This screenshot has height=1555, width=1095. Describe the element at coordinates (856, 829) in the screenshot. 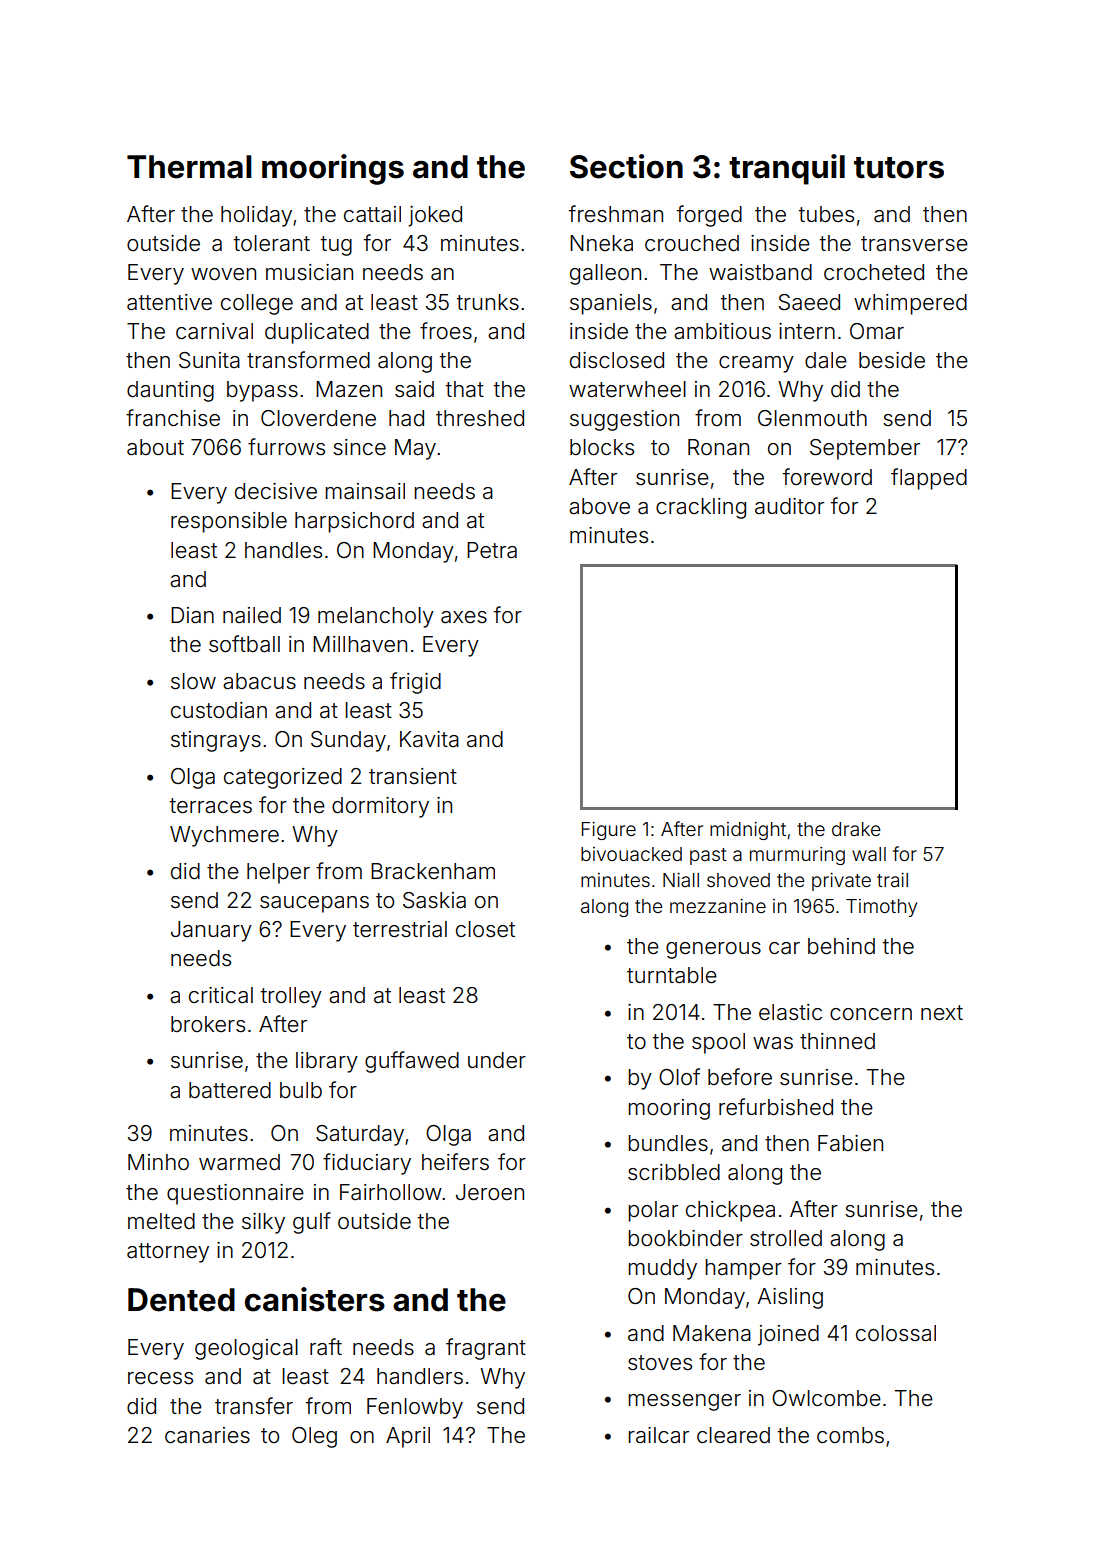

I see `drake` at that location.
